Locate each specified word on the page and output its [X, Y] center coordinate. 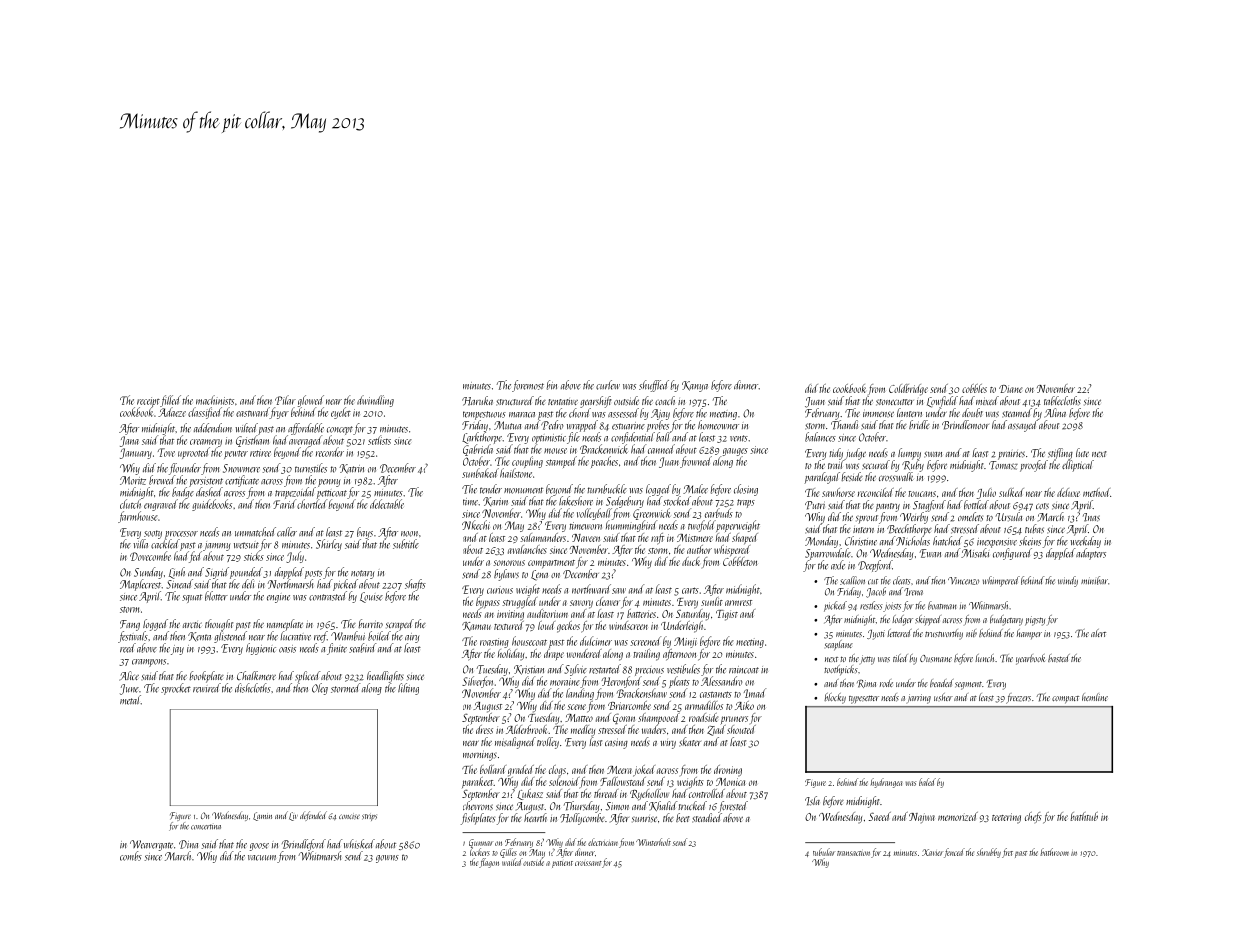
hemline [1095, 697]
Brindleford [304, 845]
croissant [588, 863]
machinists [215, 400]
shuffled [654, 386]
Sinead [179, 584]
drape [554, 655]
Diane [1010, 389]
